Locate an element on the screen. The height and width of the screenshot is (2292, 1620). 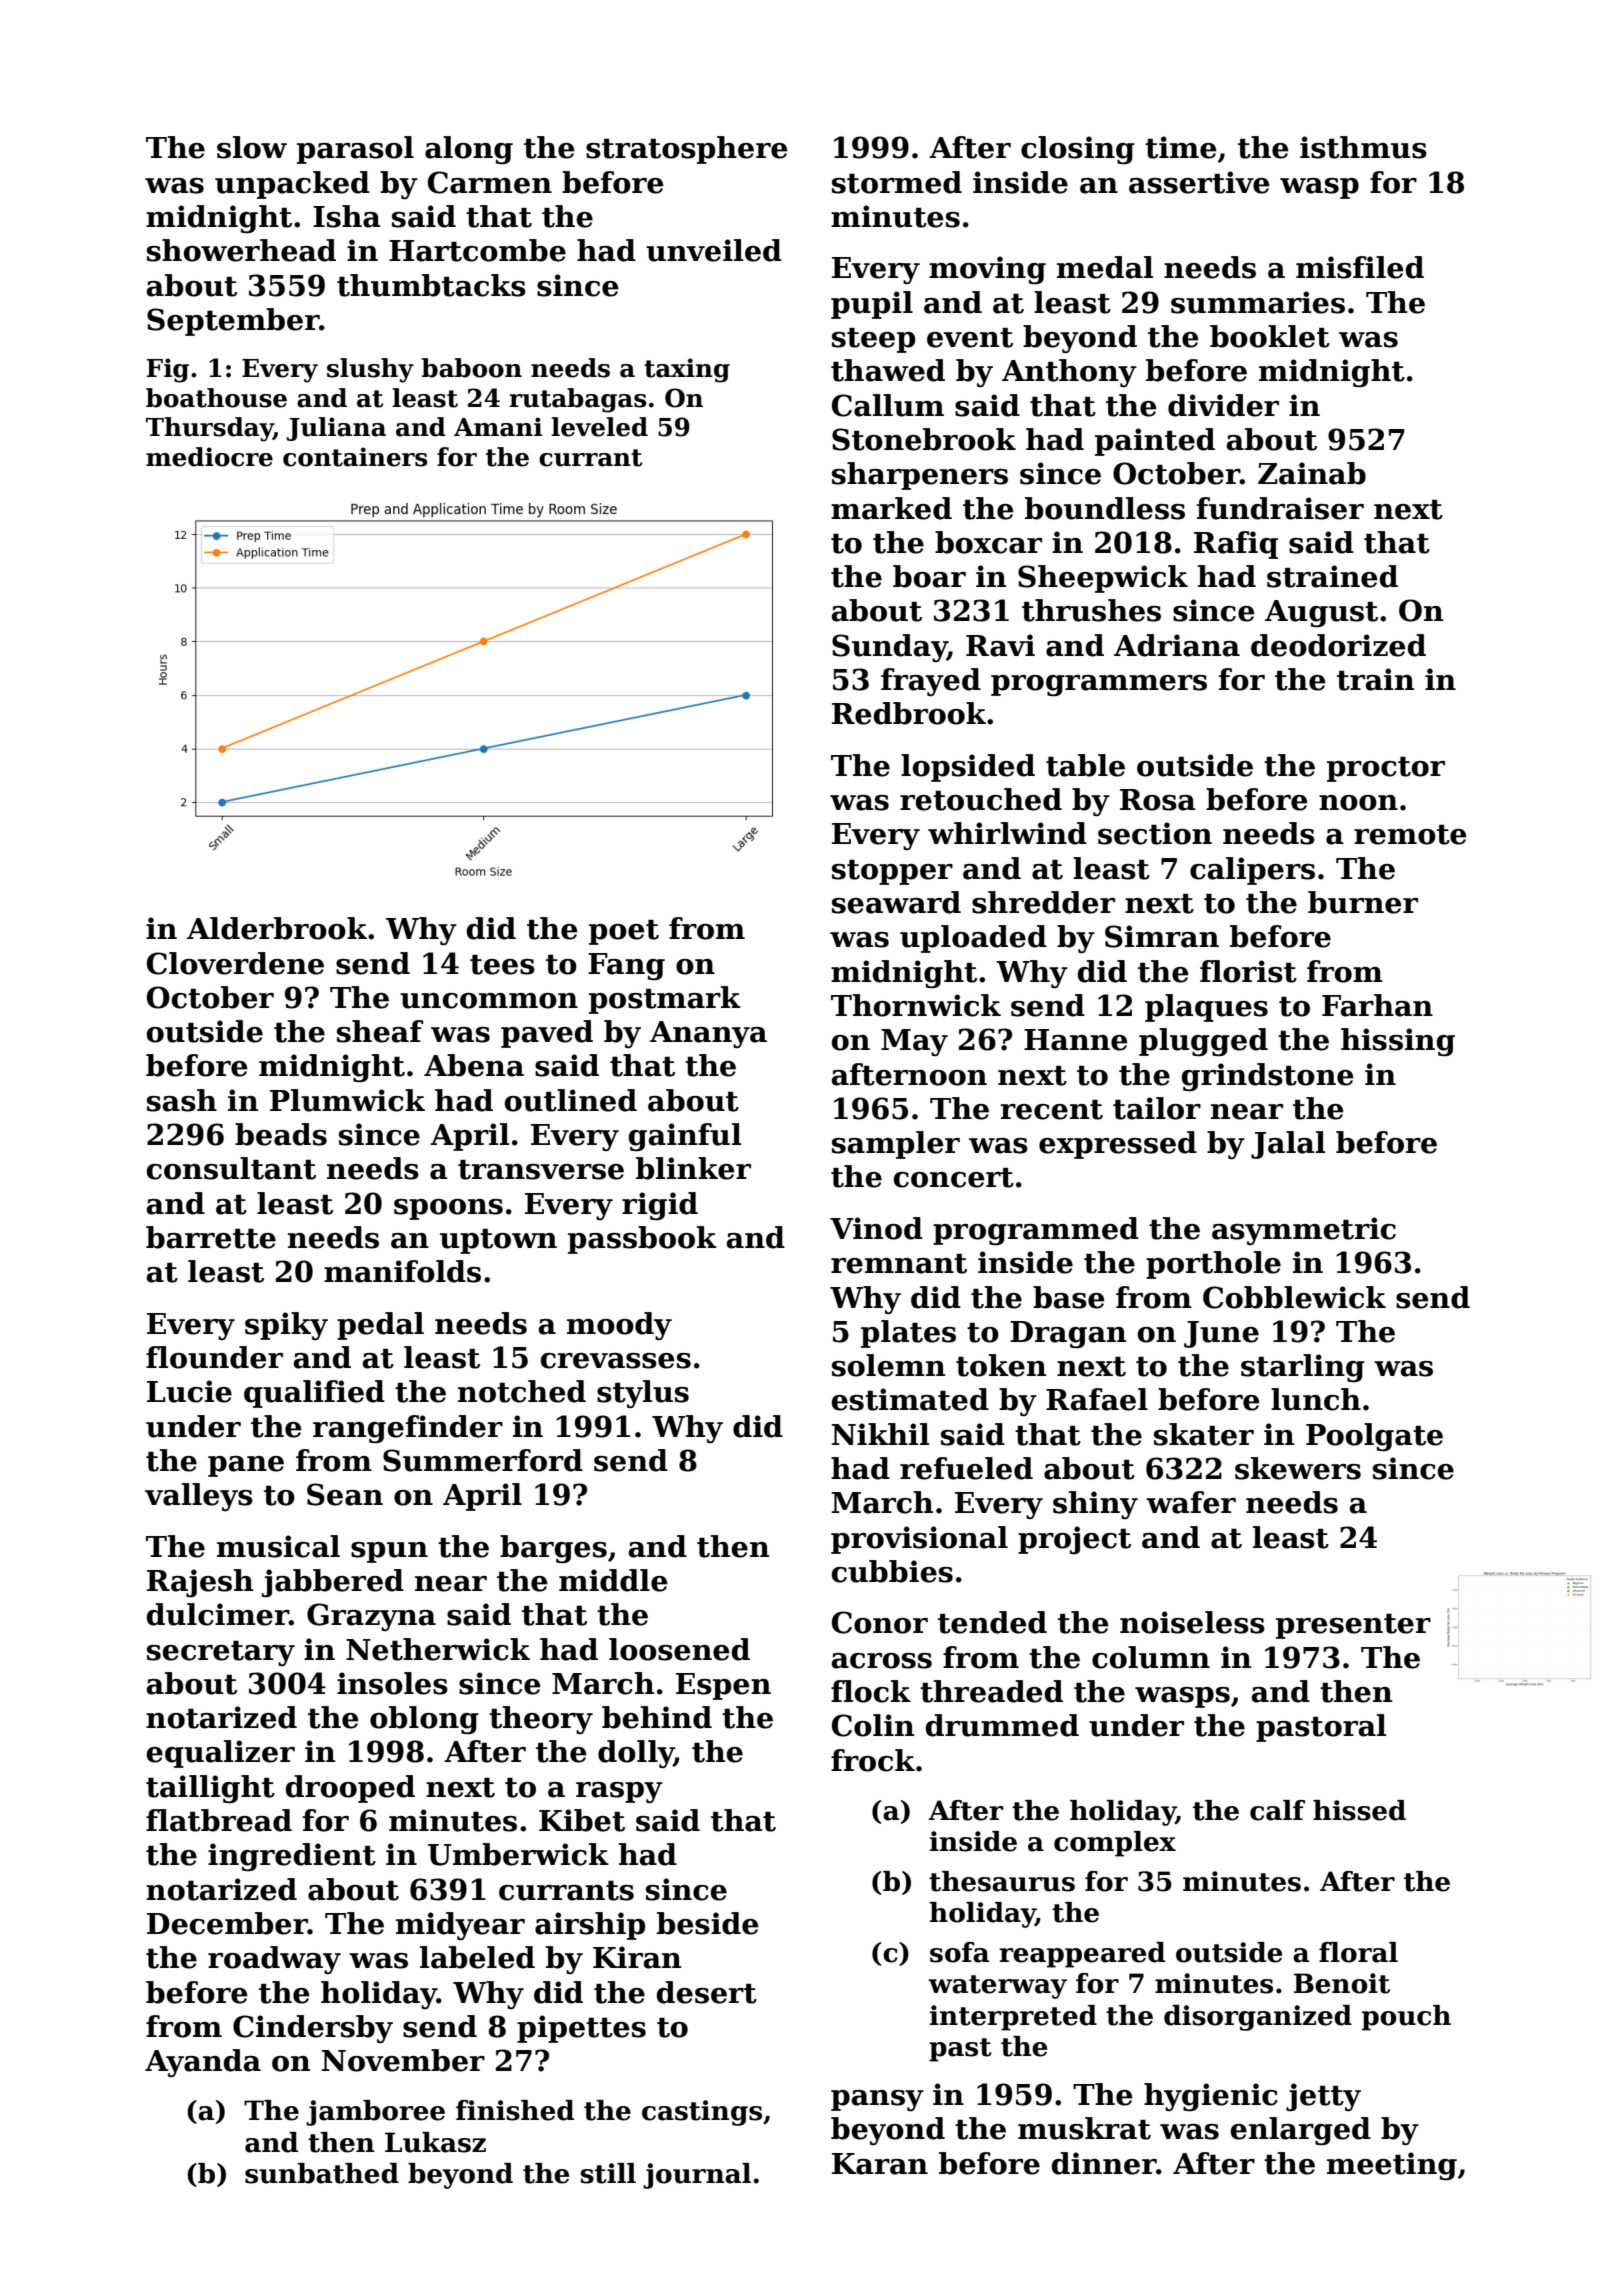
Alderbrook is located at coordinates (277, 928).
